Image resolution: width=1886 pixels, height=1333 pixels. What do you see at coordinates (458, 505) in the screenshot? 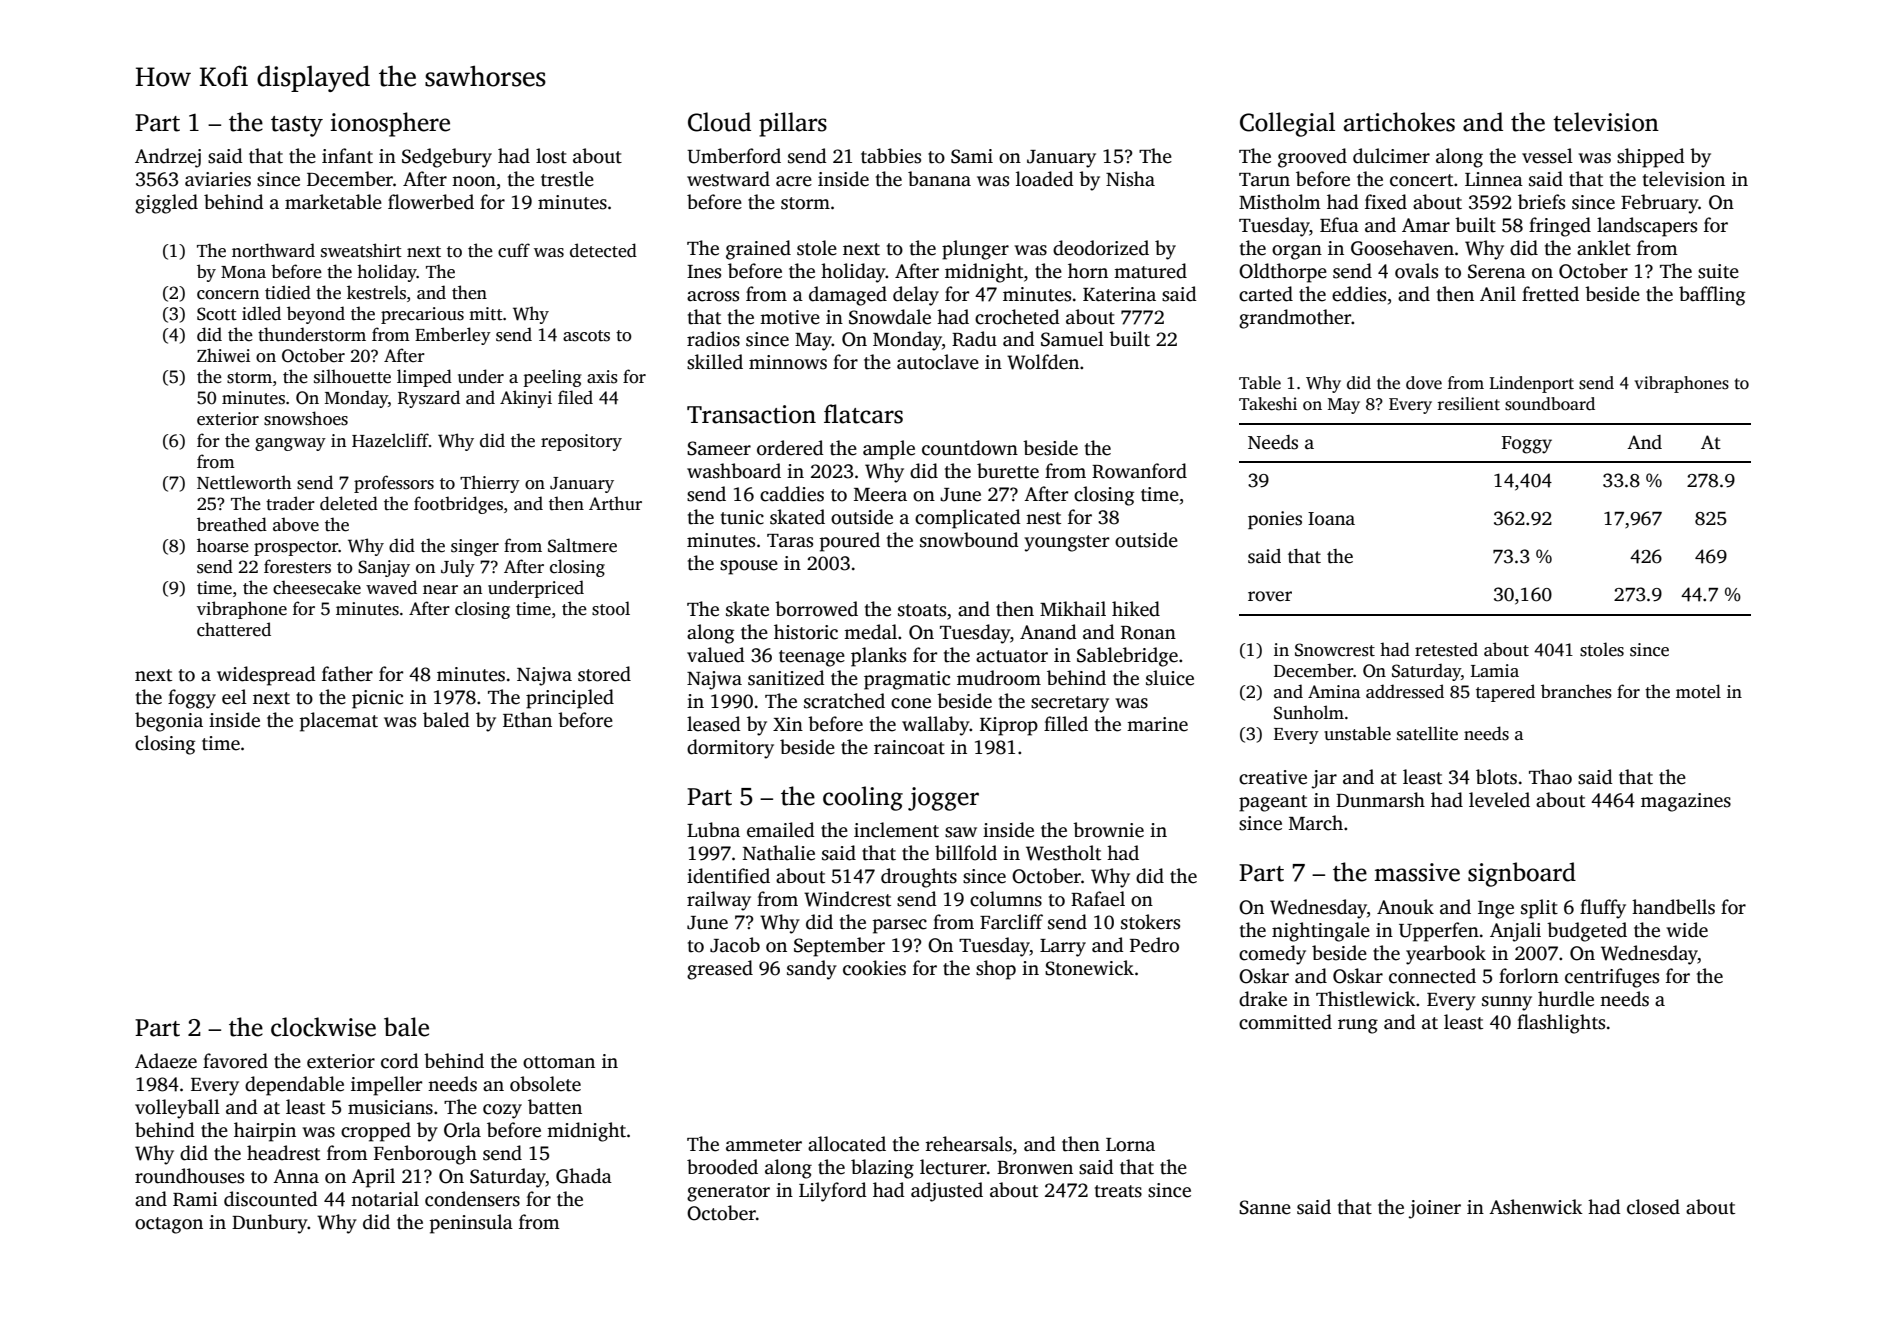
I see `footbridges` at bounding box center [458, 505].
